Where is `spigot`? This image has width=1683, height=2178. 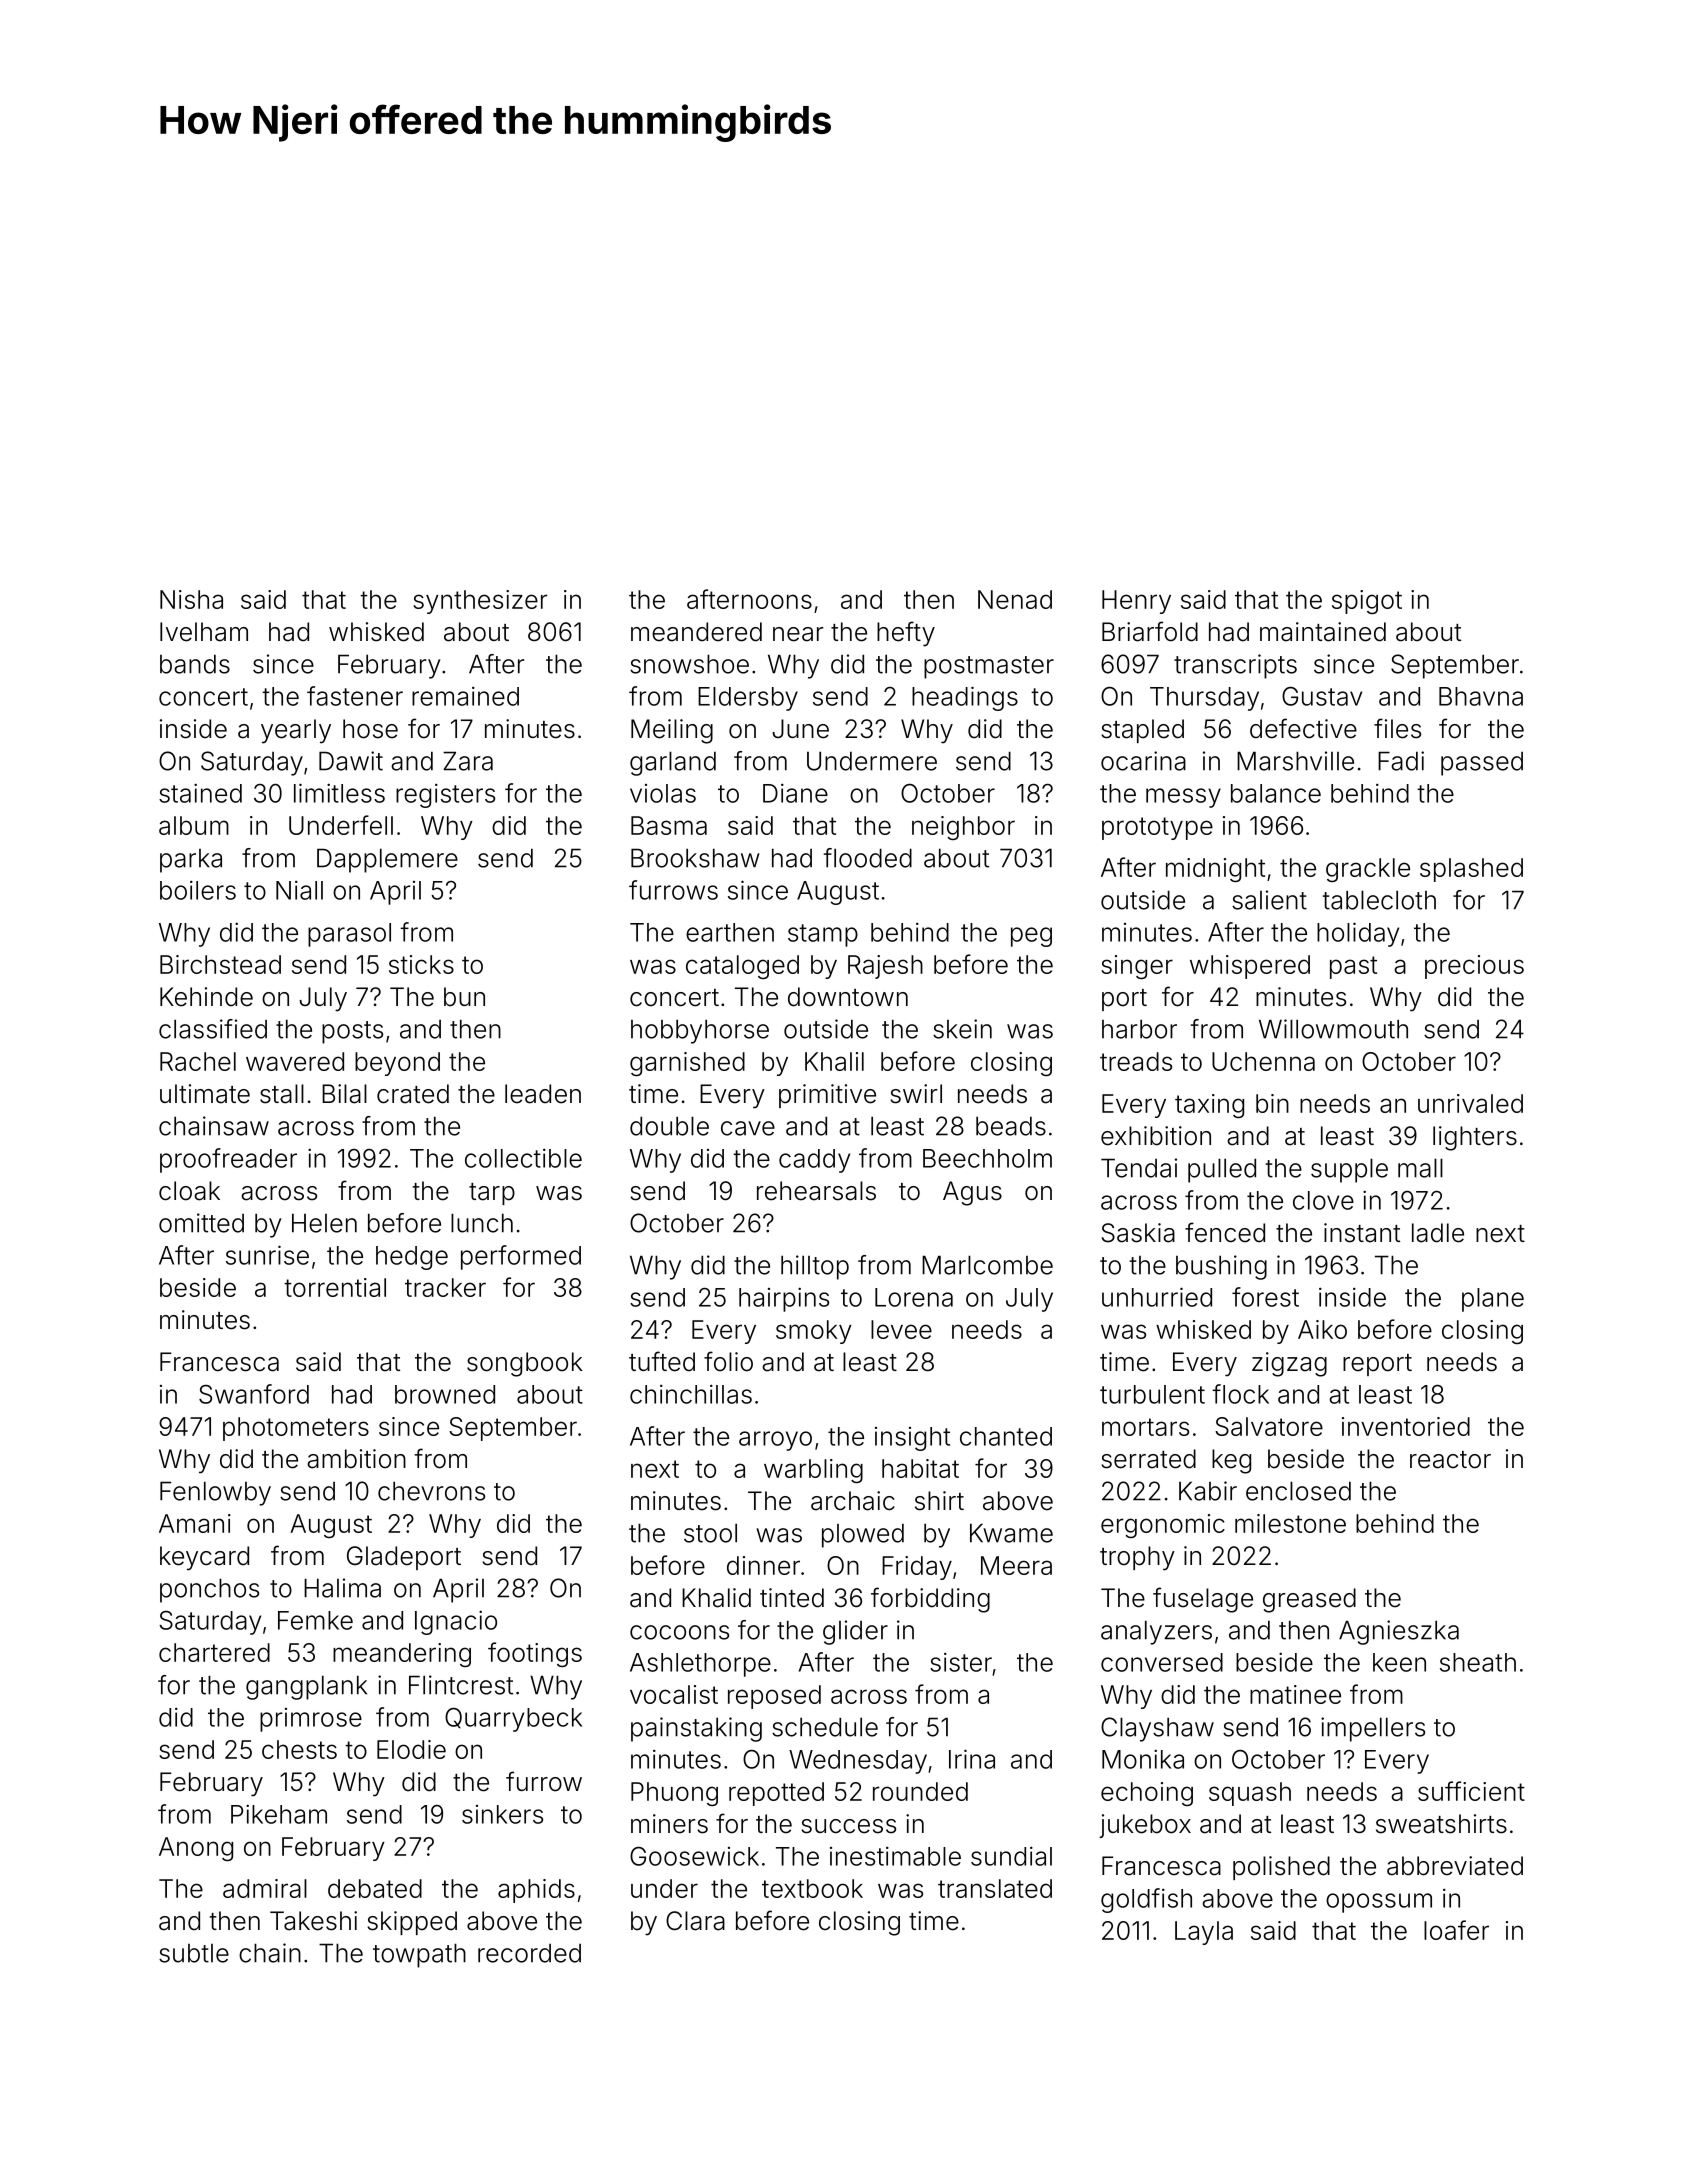 spigot is located at coordinates (1367, 602).
